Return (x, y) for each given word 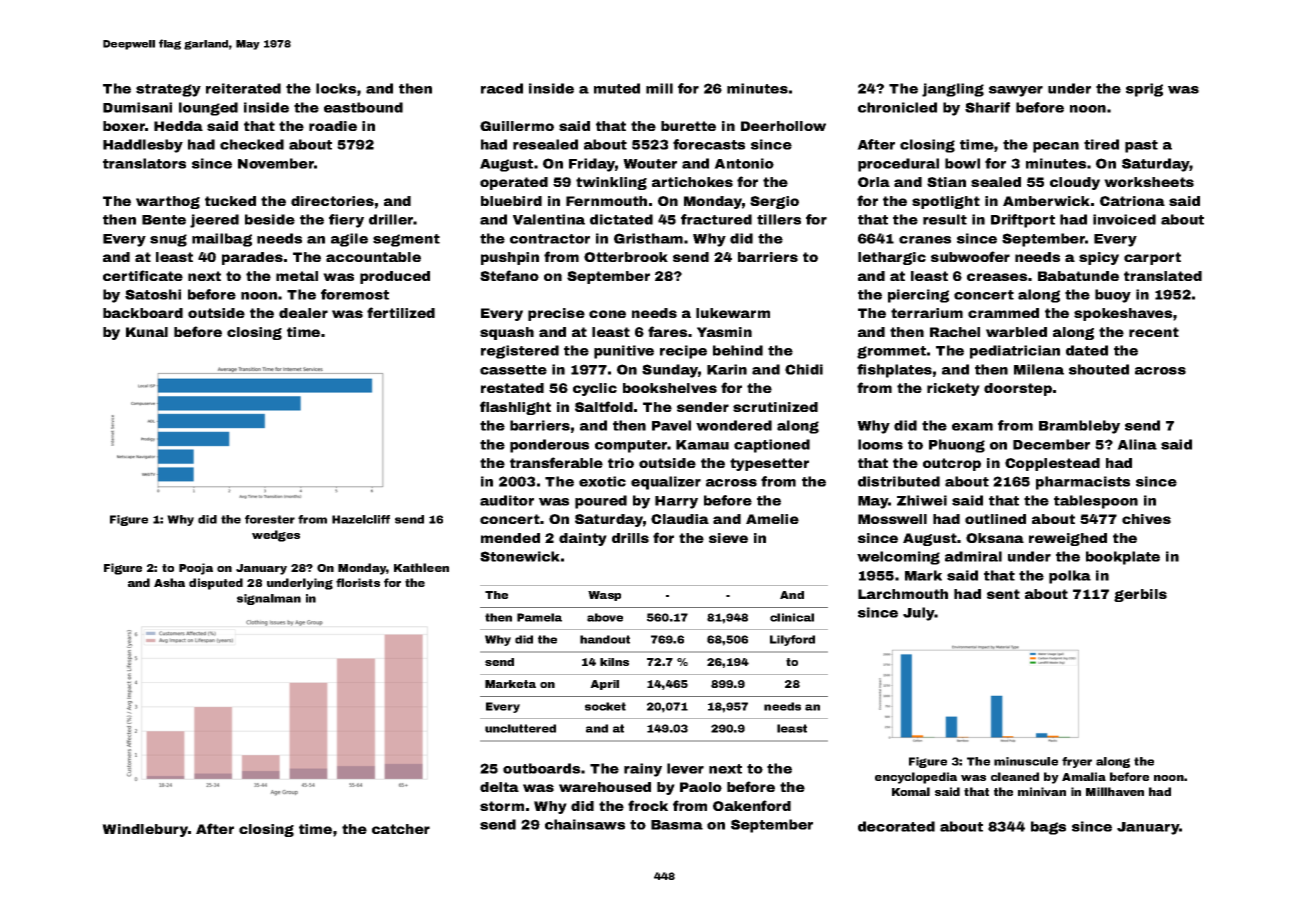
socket (605, 706)
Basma (677, 825)
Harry (676, 502)
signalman (269, 599)
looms (880, 444)
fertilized (401, 312)
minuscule (1026, 761)
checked (252, 144)
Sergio (774, 202)
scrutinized (775, 407)
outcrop (952, 464)
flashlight (515, 408)
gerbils (1140, 595)
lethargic (892, 258)
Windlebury (145, 830)
